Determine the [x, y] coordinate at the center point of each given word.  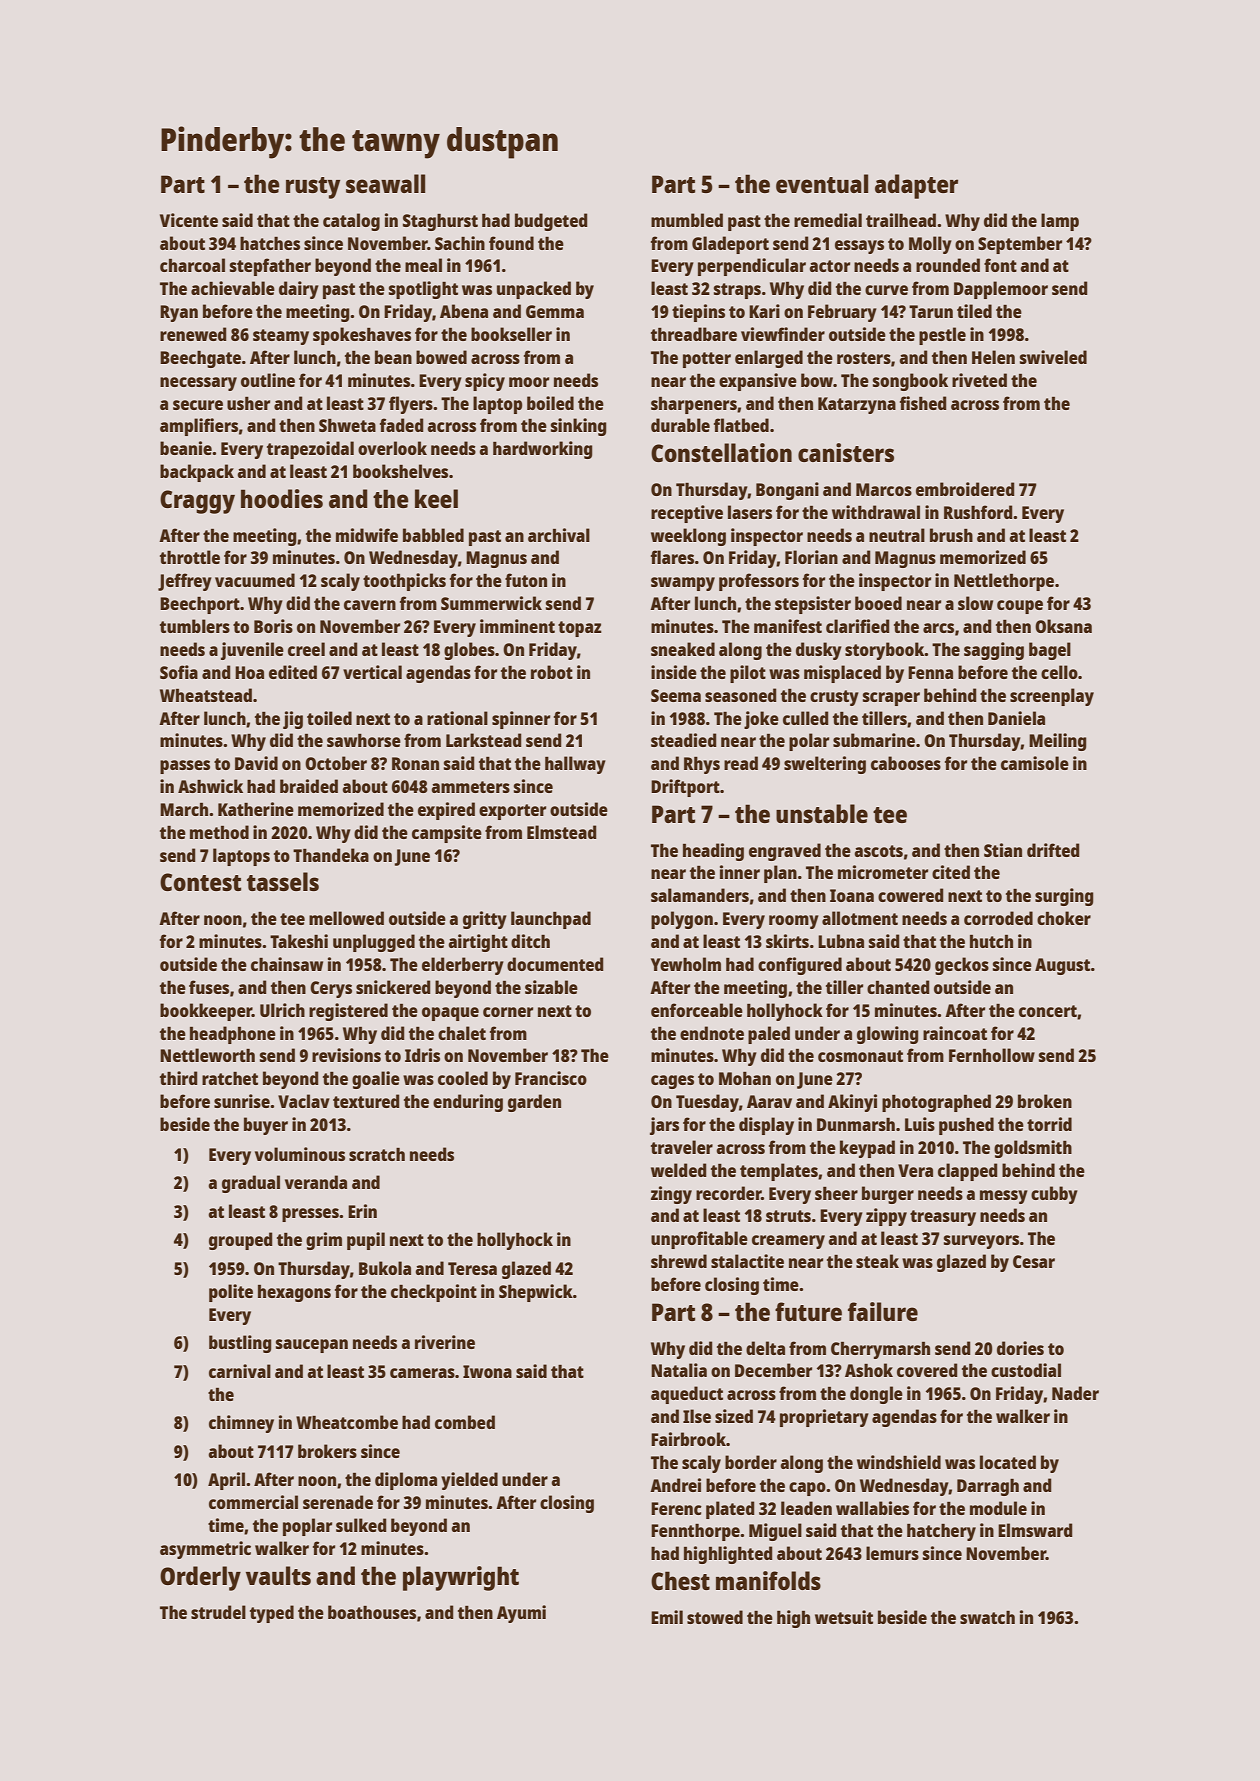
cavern [370, 605]
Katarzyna [857, 405]
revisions [346, 1055]
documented [555, 964]
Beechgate [200, 359]
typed [272, 1614]
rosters [864, 358]
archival [559, 535]
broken [1045, 1101]
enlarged [769, 359]
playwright [461, 1578]
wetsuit [844, 1617]
